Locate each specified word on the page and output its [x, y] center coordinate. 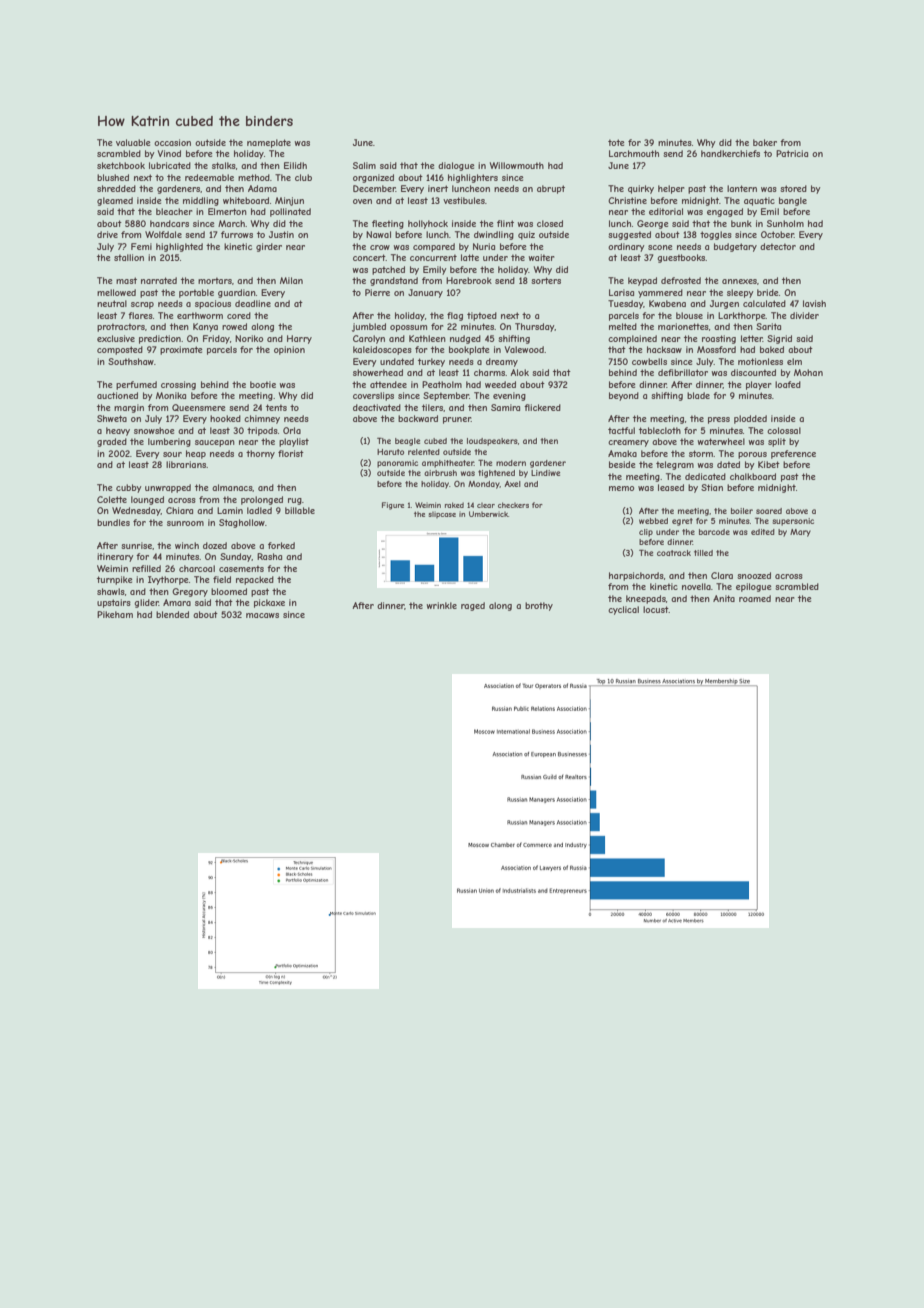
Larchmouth [634, 153]
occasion [172, 142]
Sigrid [779, 339]
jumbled [369, 327]
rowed [234, 326]
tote [616, 142]
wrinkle [442, 605]
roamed [755, 598]
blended [172, 614]
